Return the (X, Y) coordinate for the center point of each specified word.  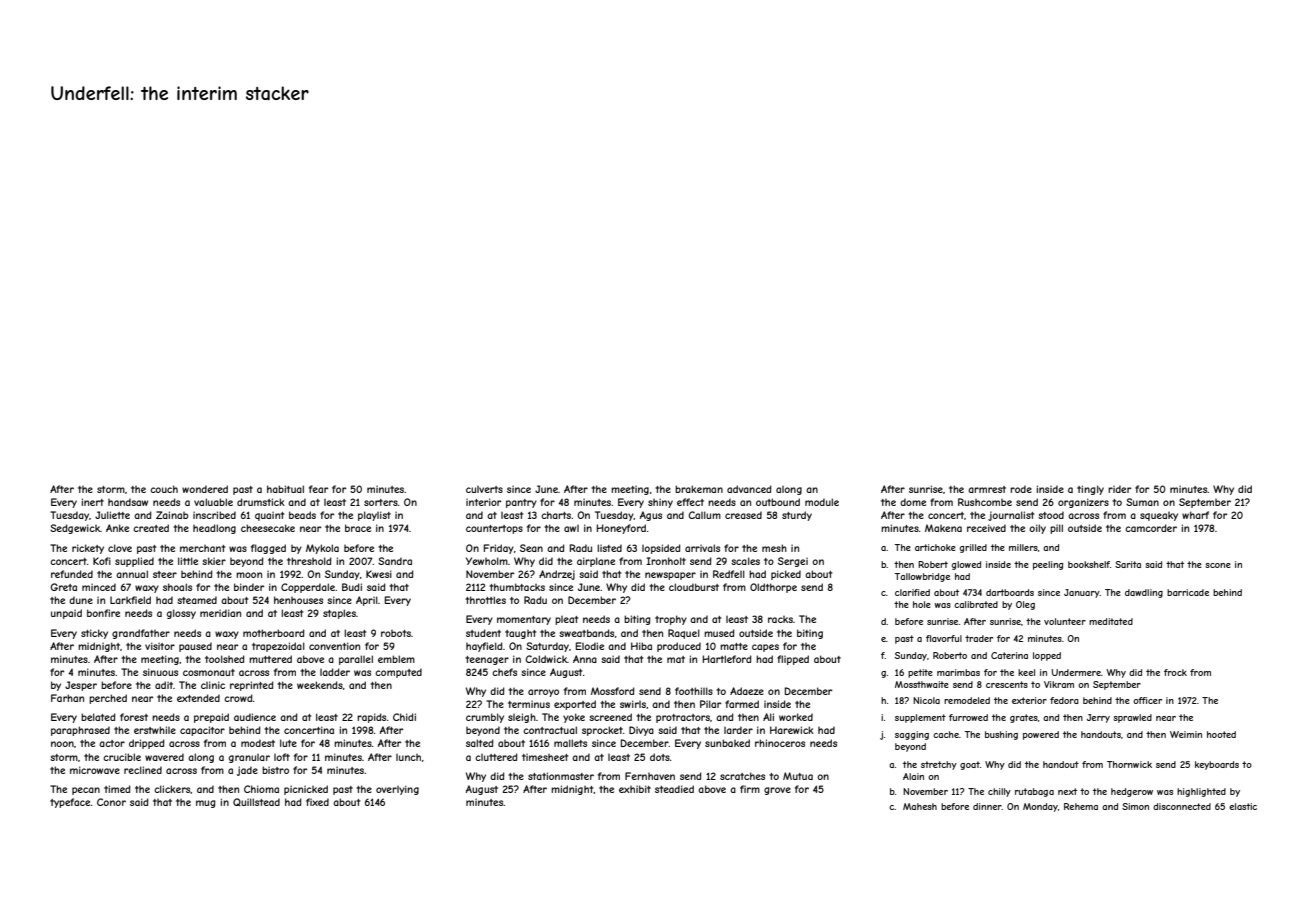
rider (1119, 489)
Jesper (81, 686)
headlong (214, 529)
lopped (1047, 656)
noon (62, 744)
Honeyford (621, 529)
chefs (504, 672)
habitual (285, 489)
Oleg (1025, 605)
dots (660, 757)
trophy (671, 620)
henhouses (298, 600)
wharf (1195, 515)
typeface (70, 803)
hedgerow (1132, 792)
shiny (660, 503)
